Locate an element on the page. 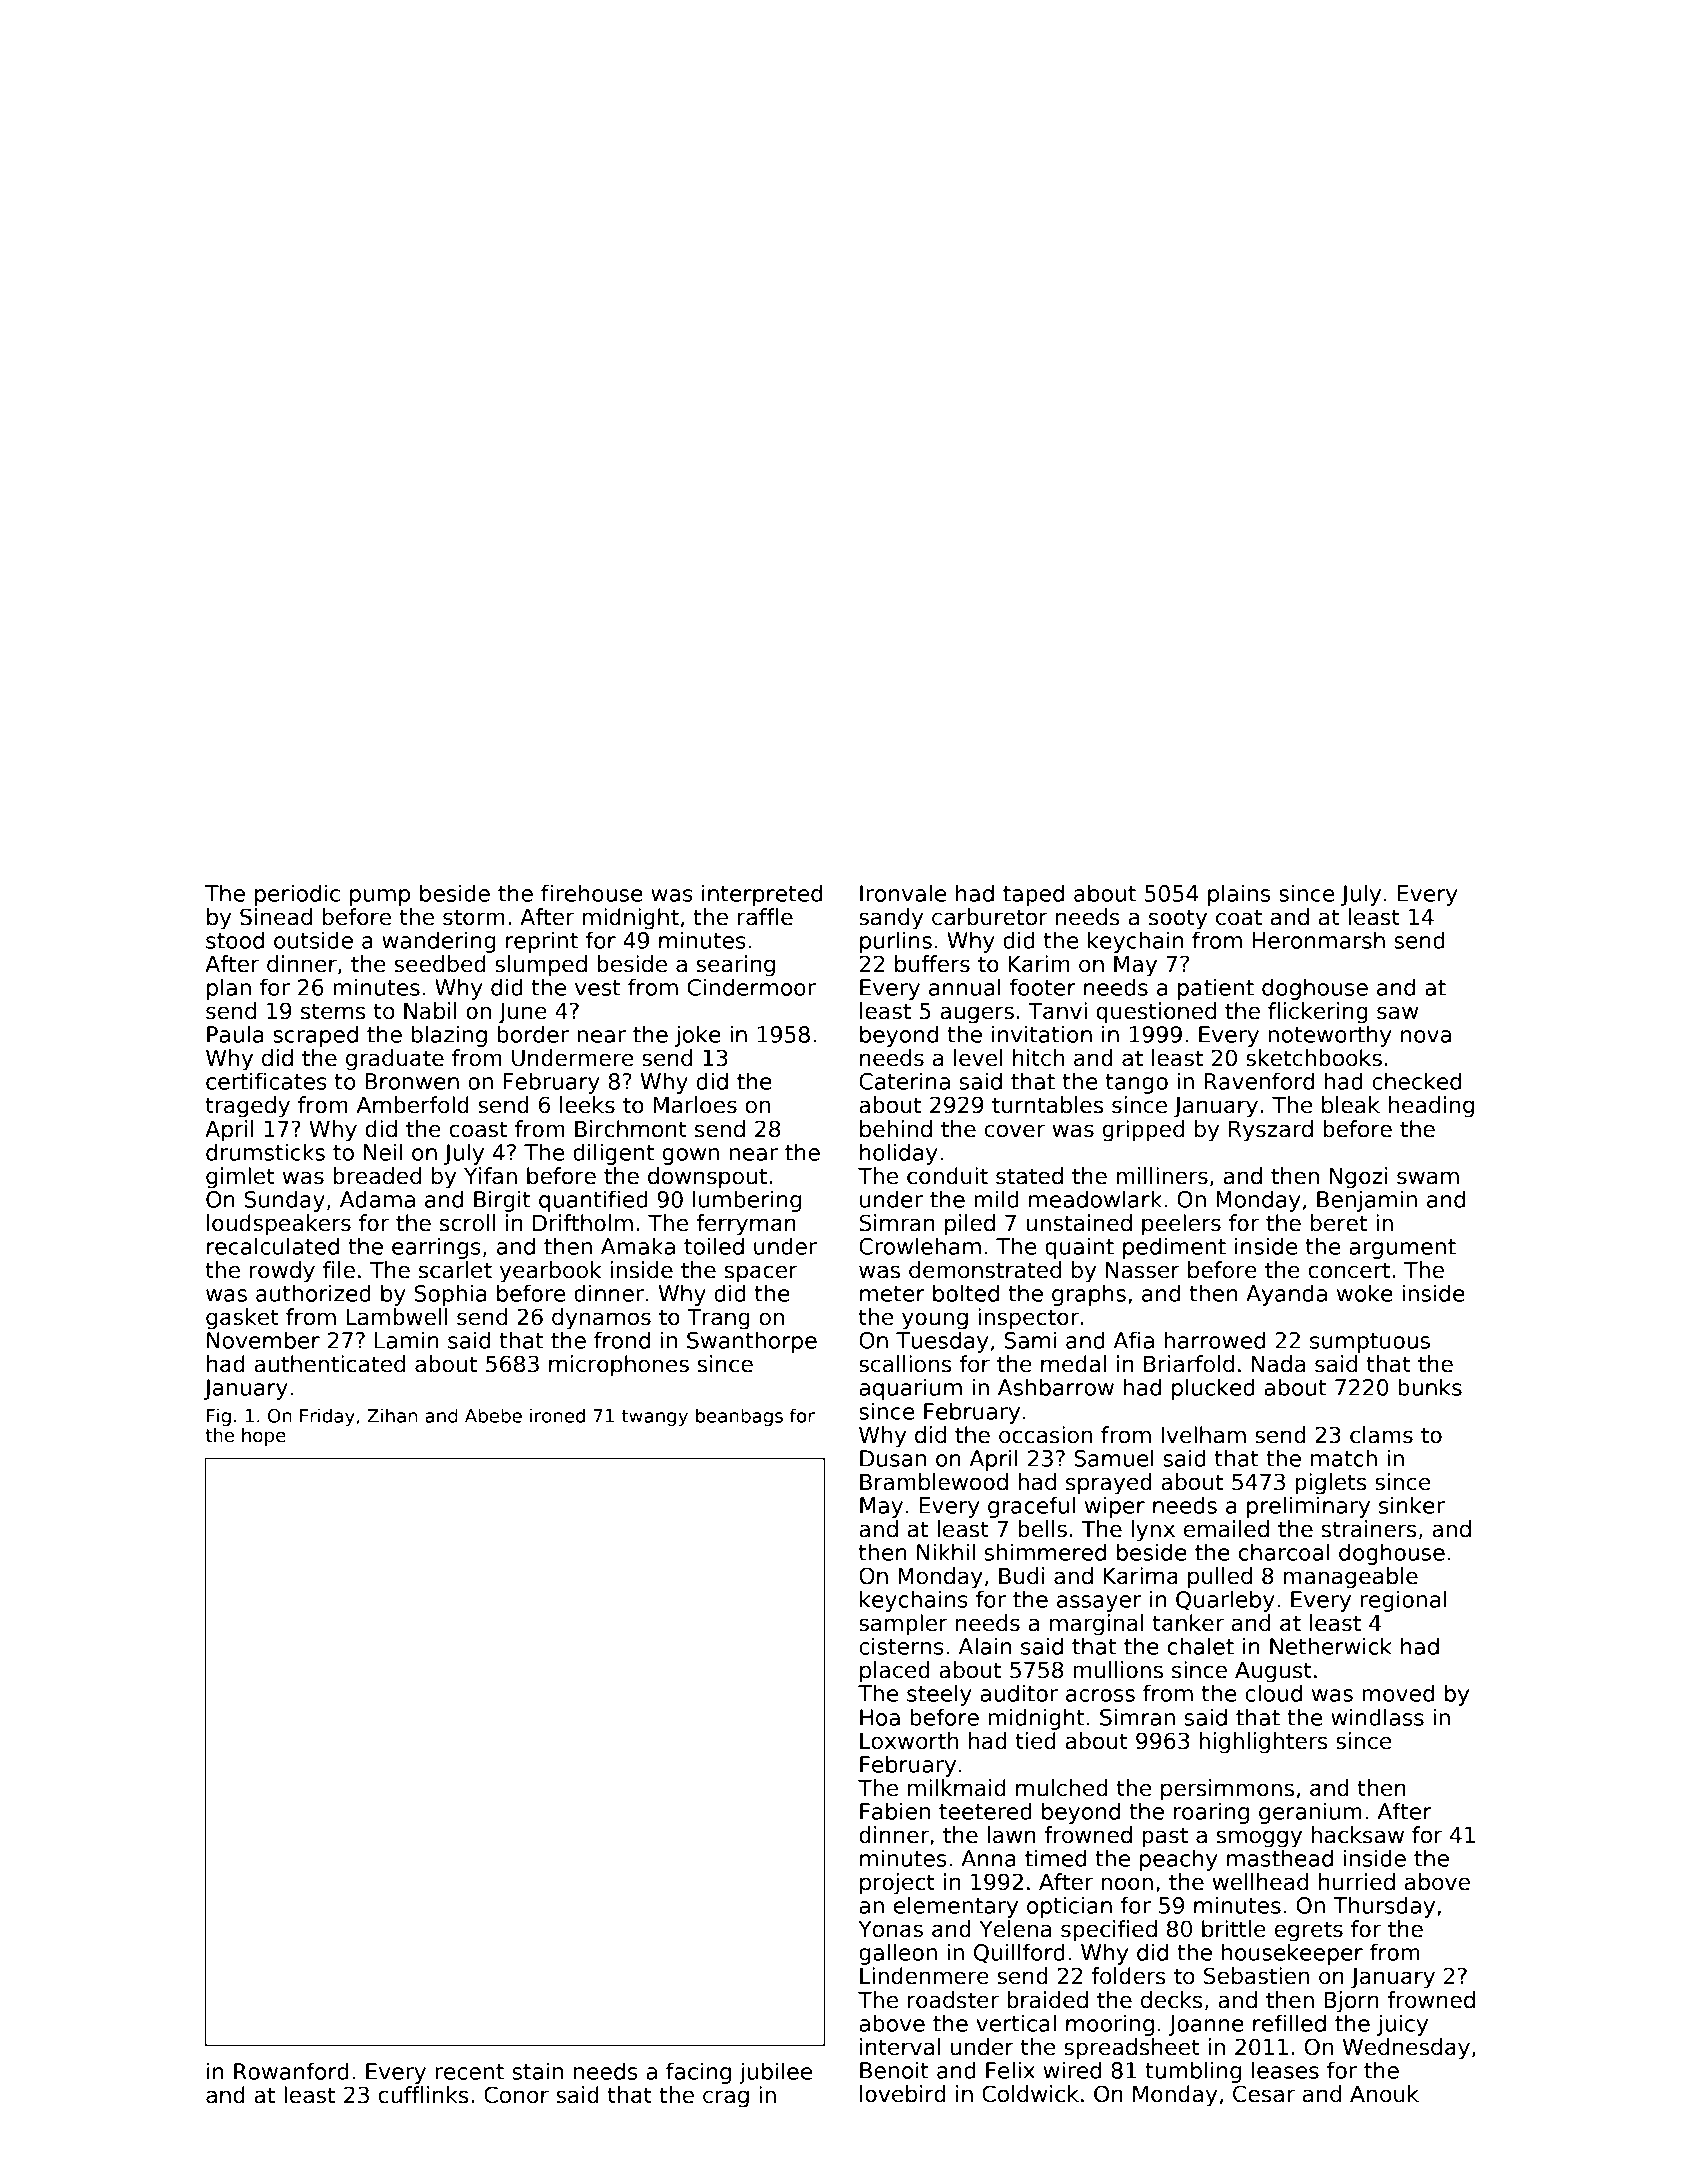  Cindermoor is located at coordinates (751, 987).
